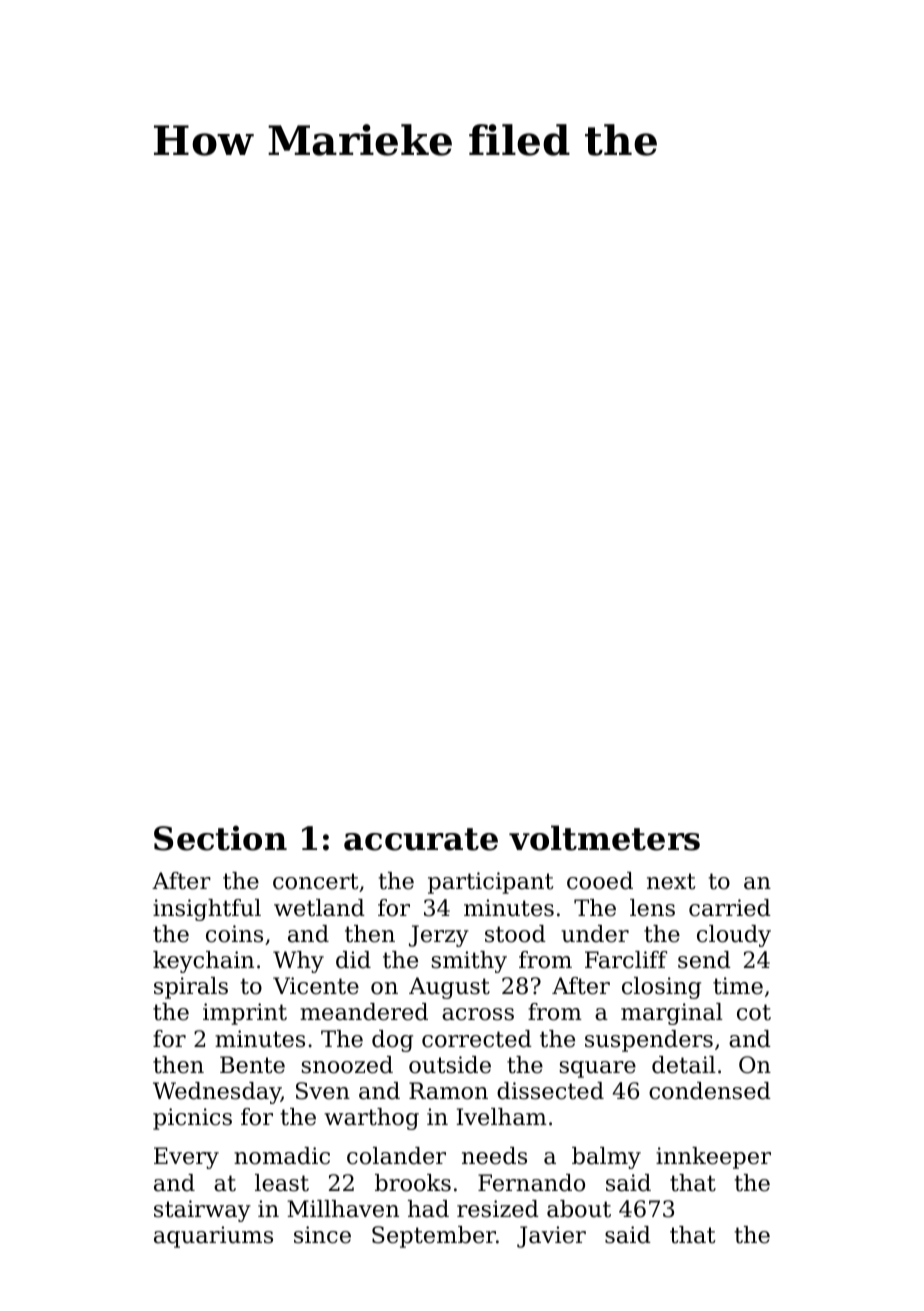  Describe the element at coordinates (421, 839) in the screenshot. I see `accurate` at that location.
